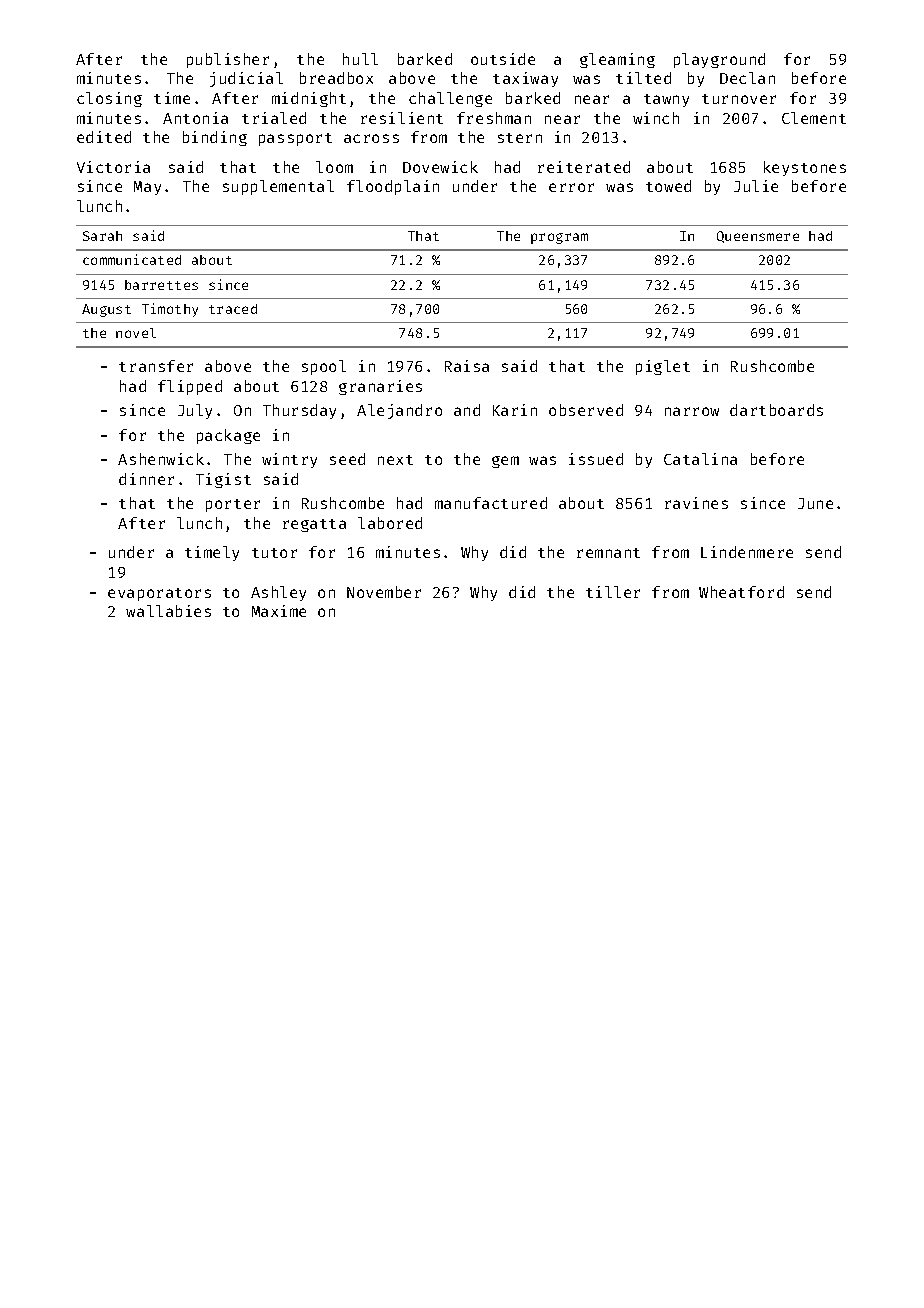  What do you see at coordinates (467, 366) in the screenshot?
I see `Raisa` at bounding box center [467, 366].
